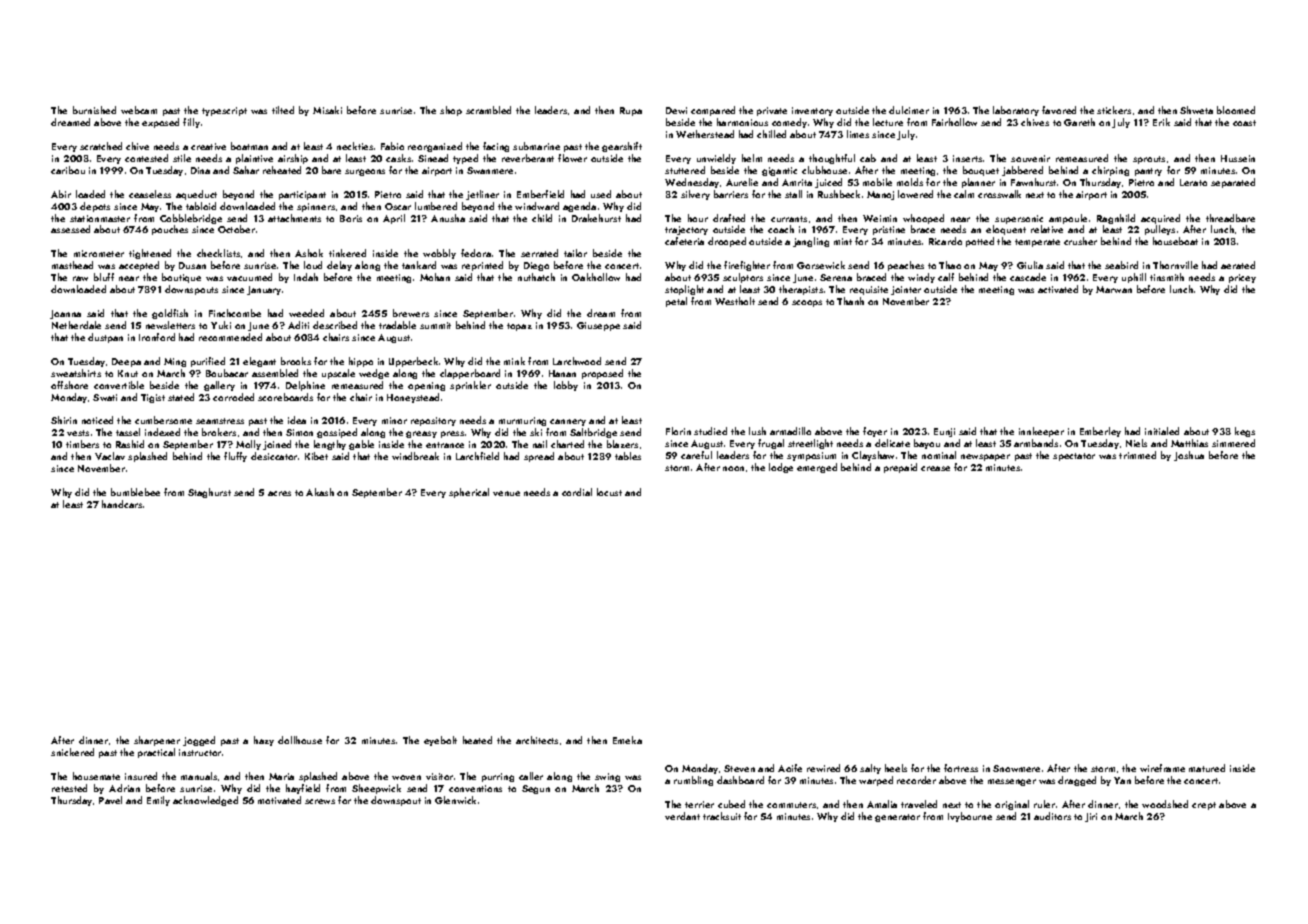 This image has height=924, width=1308. Describe the element at coordinates (1091, 817) in the image. I see `Jiri` at that location.
